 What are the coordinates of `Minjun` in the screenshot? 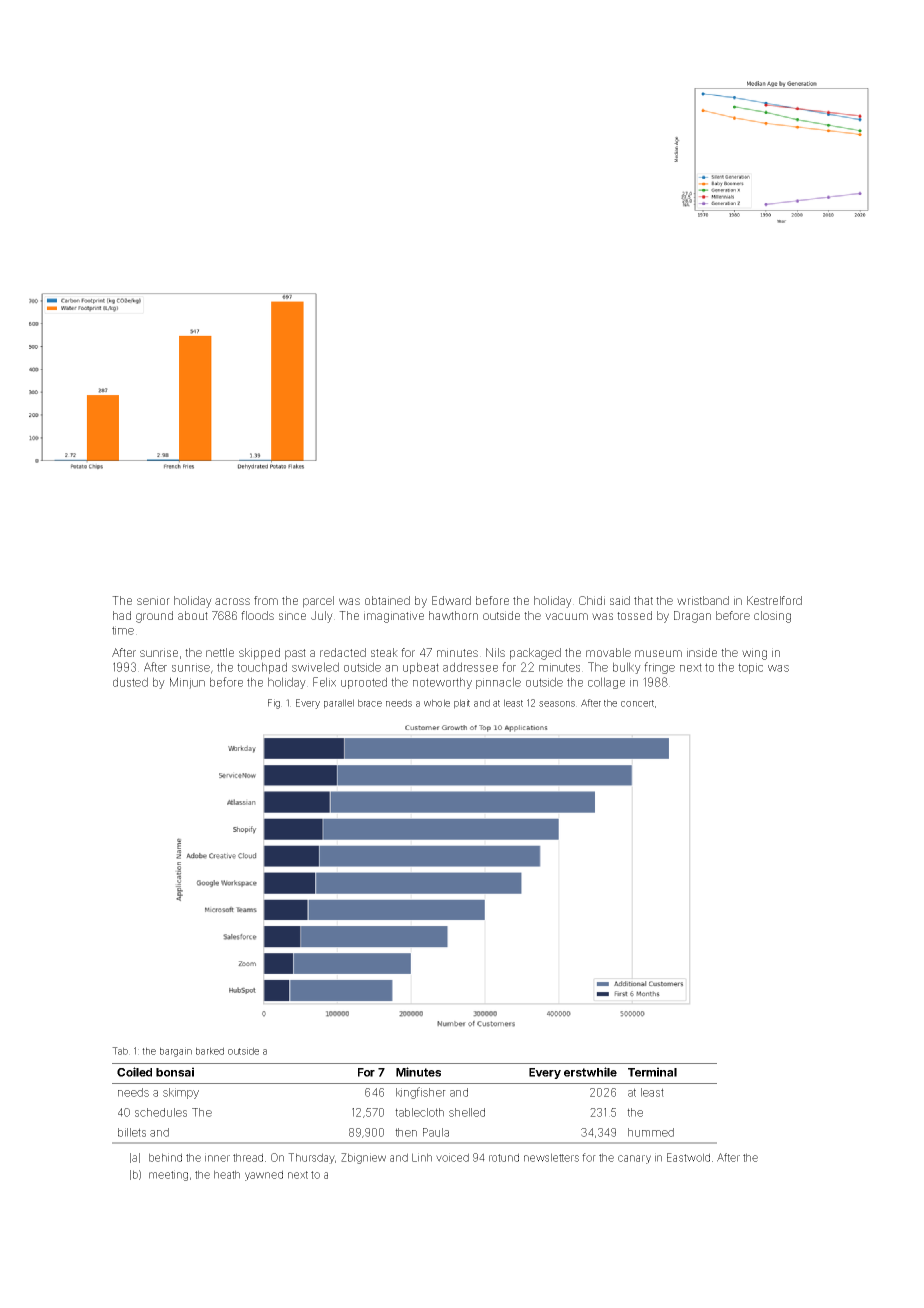 It's located at (187, 683).
